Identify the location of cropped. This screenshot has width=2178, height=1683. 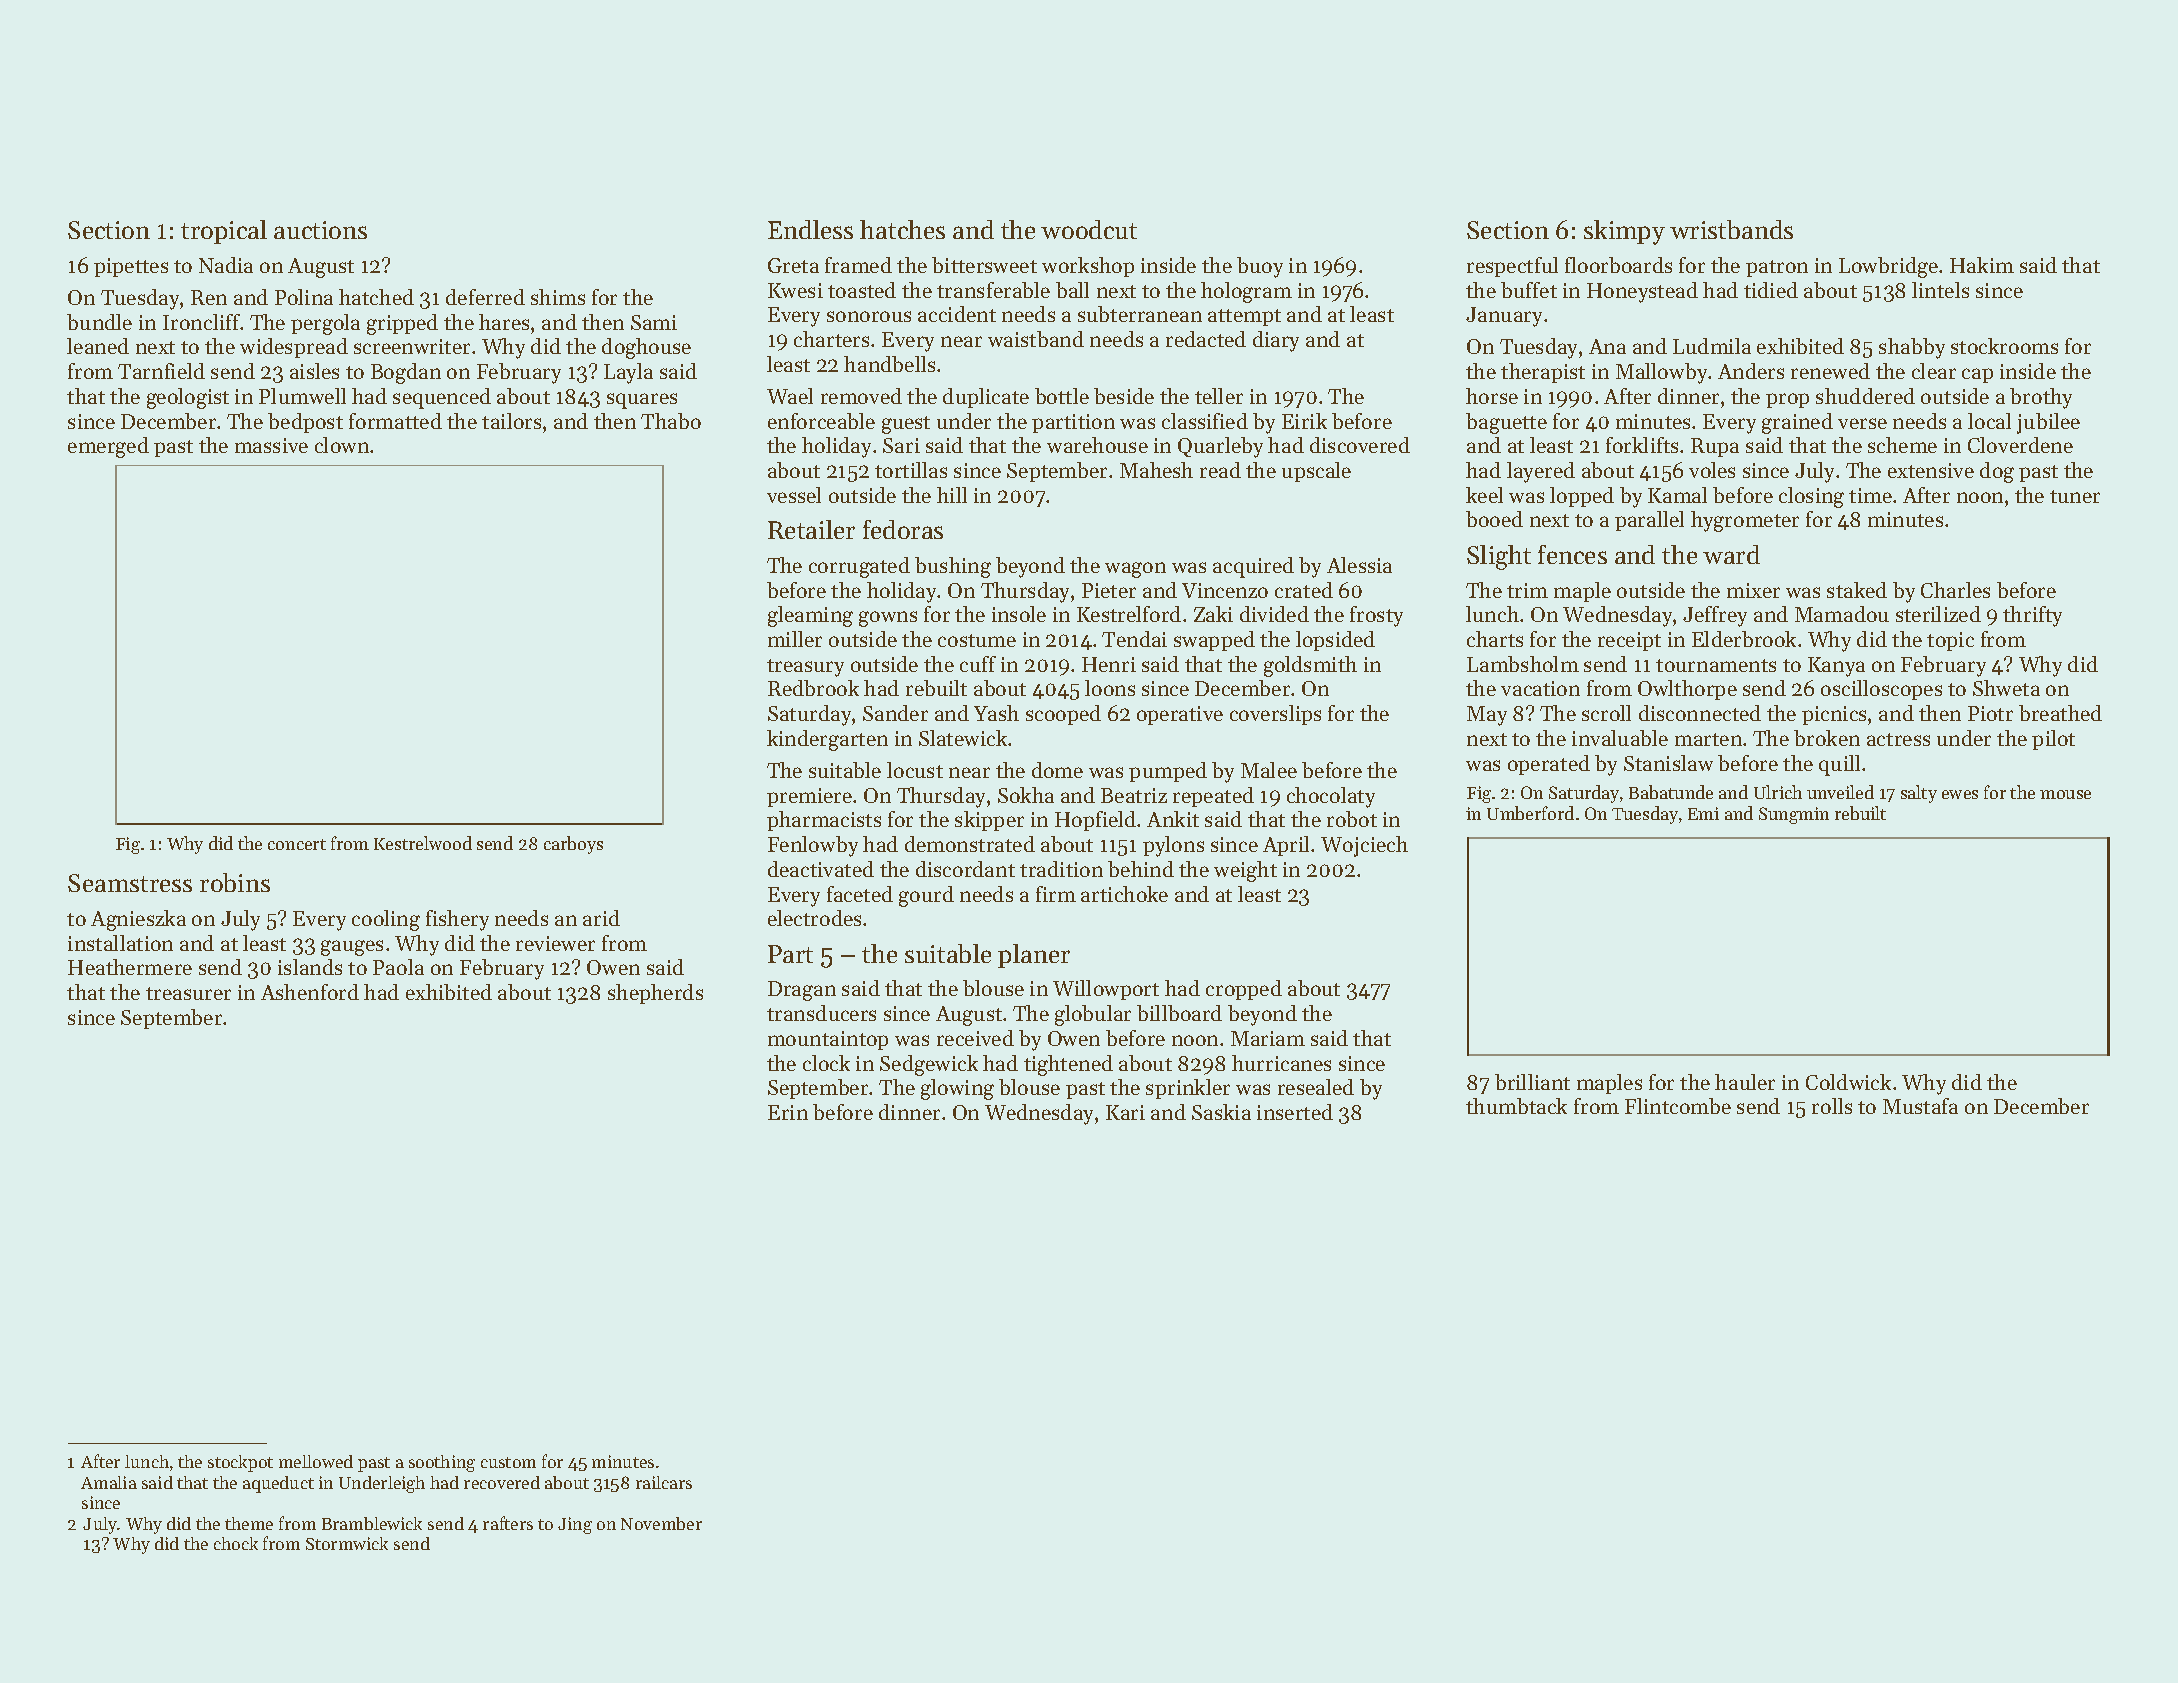
(1244, 990).
